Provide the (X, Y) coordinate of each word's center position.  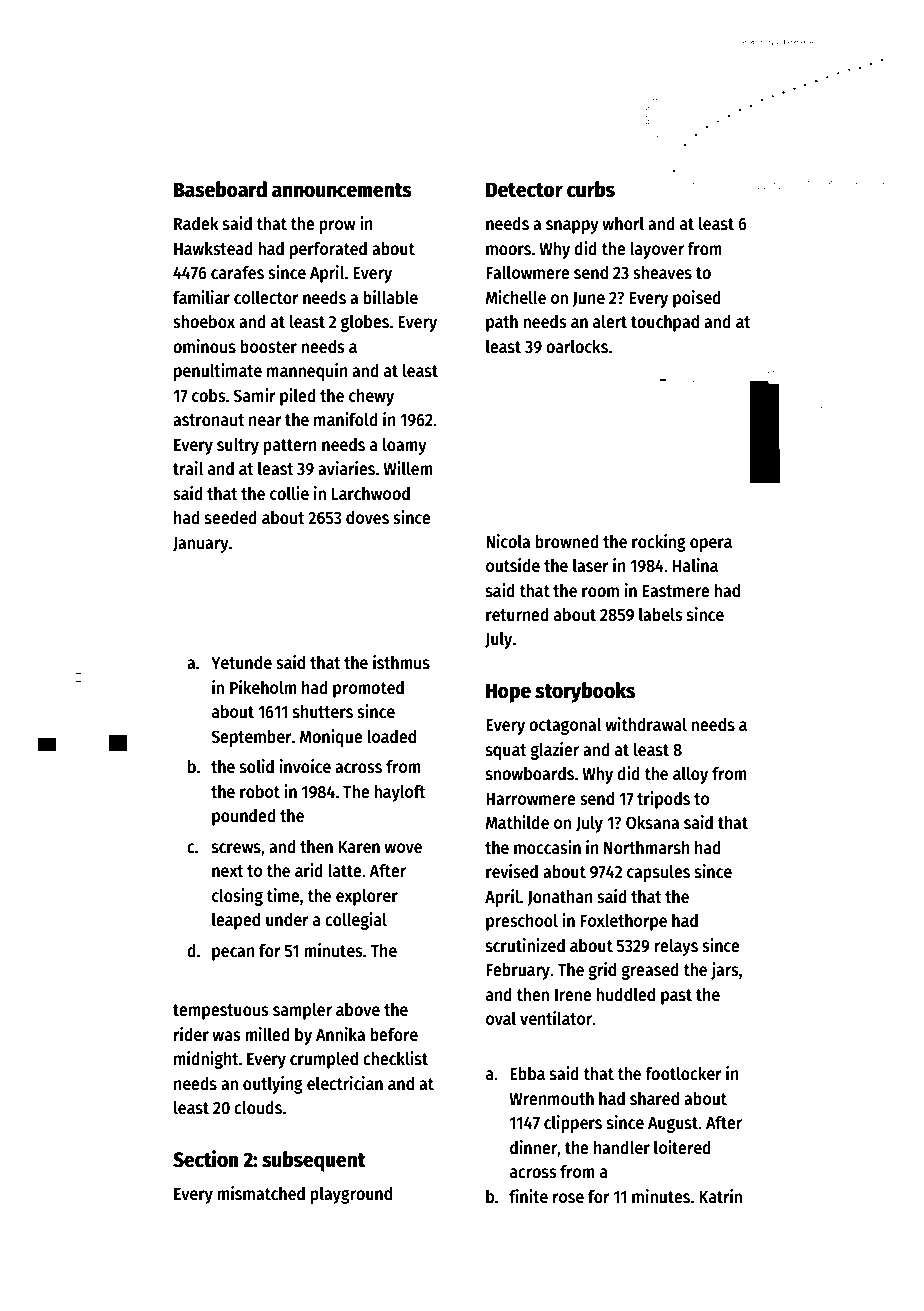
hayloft (400, 793)
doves (367, 517)
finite (528, 1196)
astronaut (209, 420)
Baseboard (220, 189)
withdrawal (646, 724)
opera (711, 545)
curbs (591, 189)
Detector (524, 190)
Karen (359, 847)
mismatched (261, 1193)
